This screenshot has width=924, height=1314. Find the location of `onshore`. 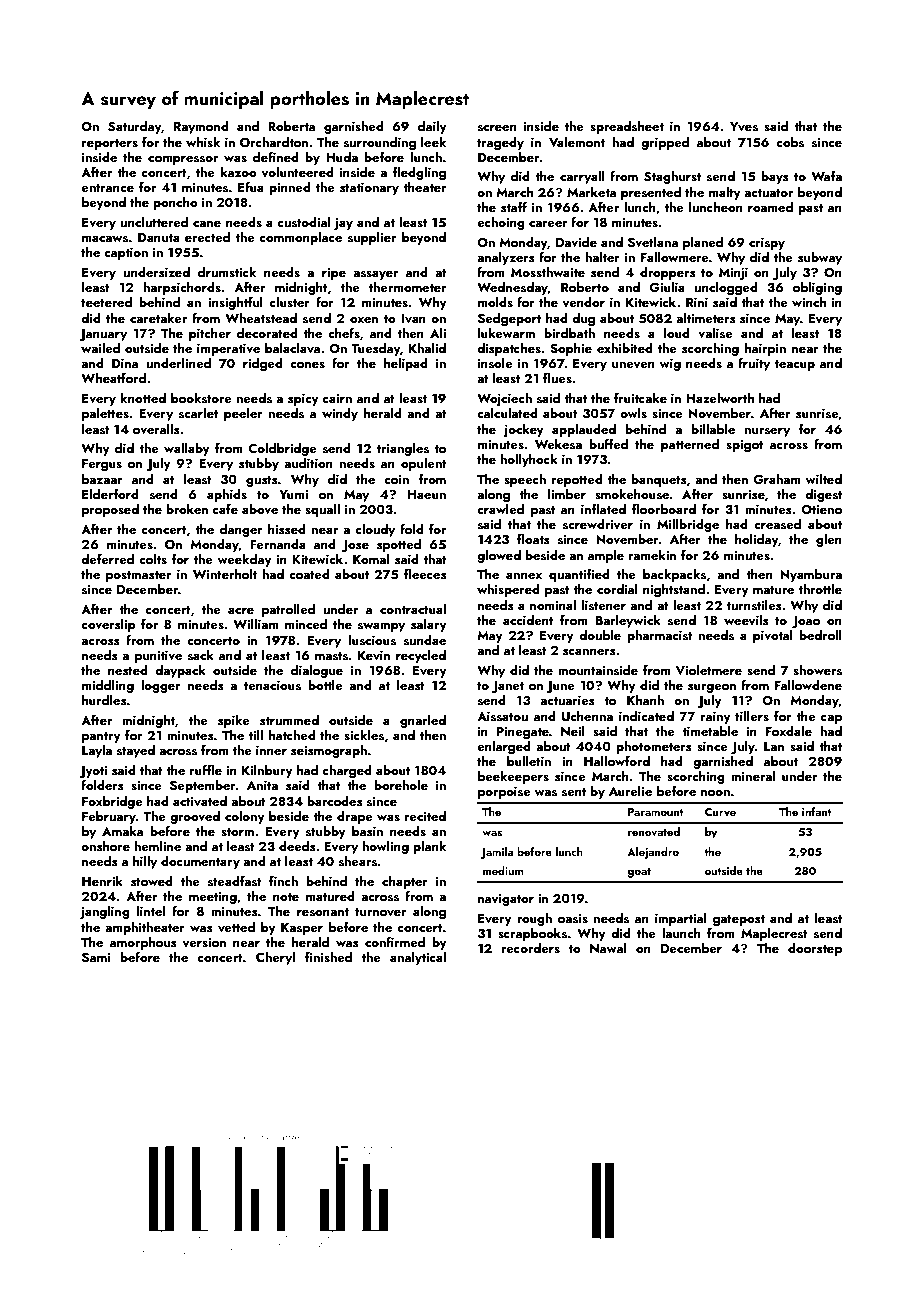

onshore is located at coordinates (105, 846).
